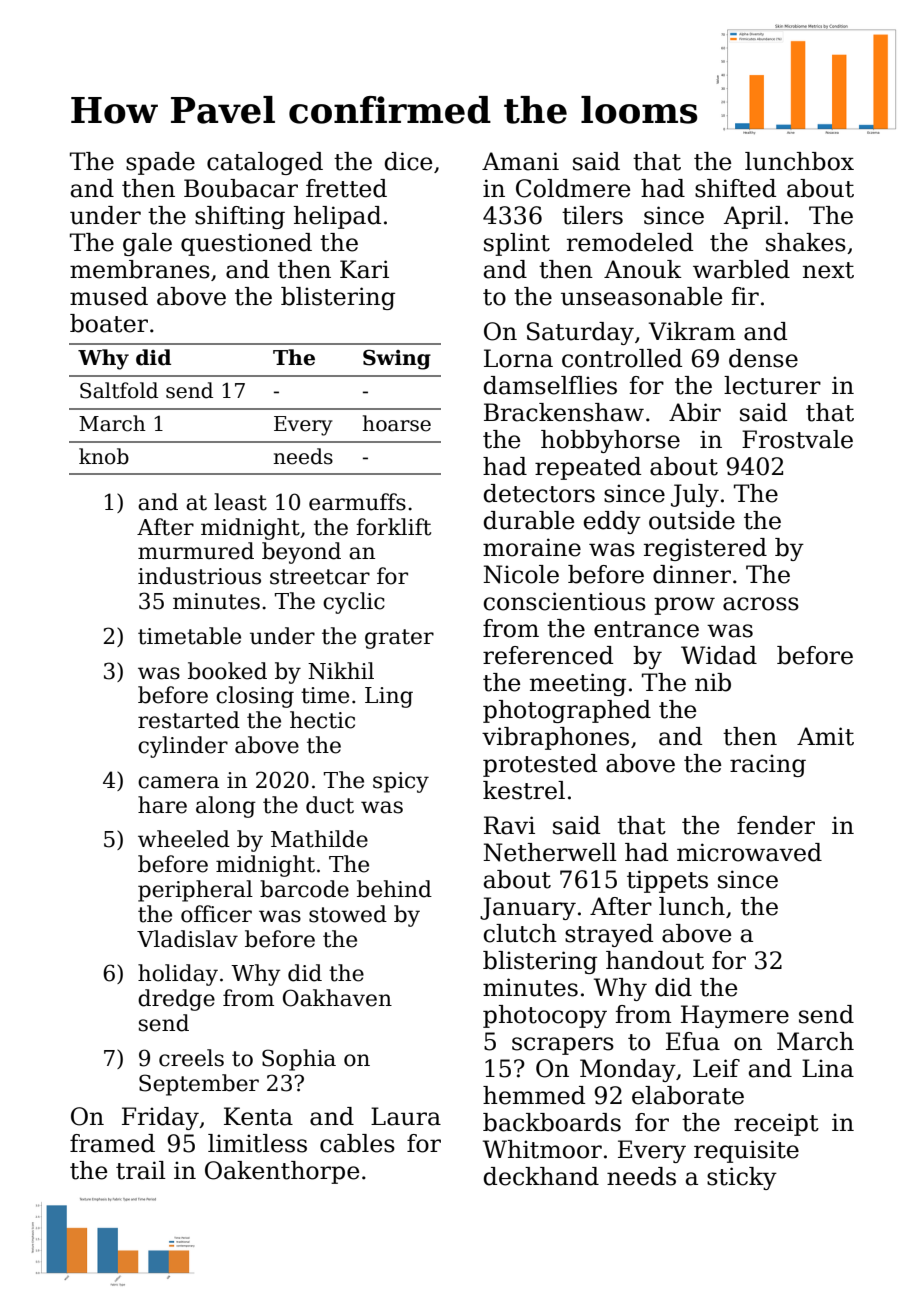  What do you see at coordinates (147, 244) in the screenshot?
I see `gale` at bounding box center [147, 244].
